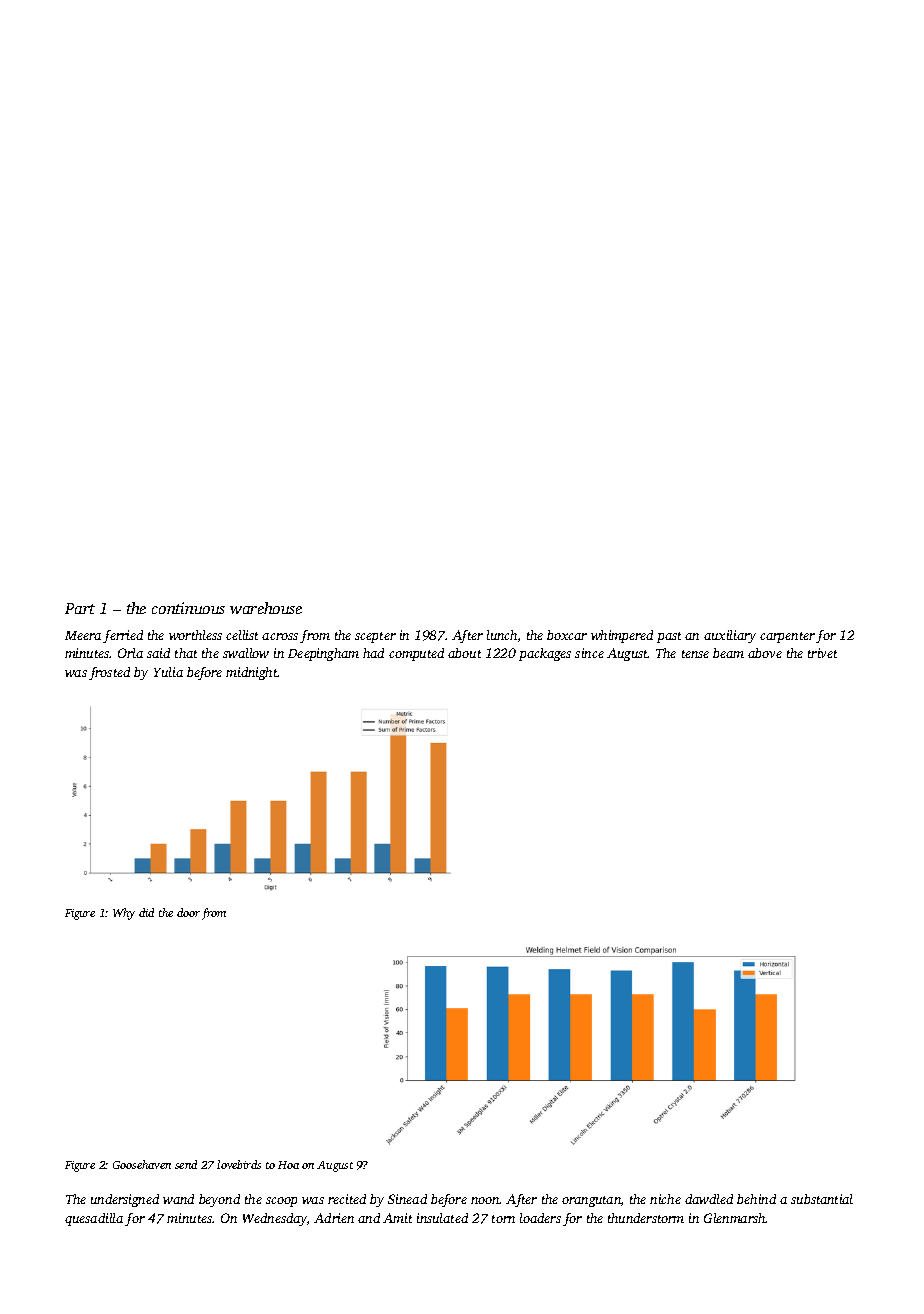 This image has height=1314, width=924. I want to click on carpenter, so click(787, 637).
